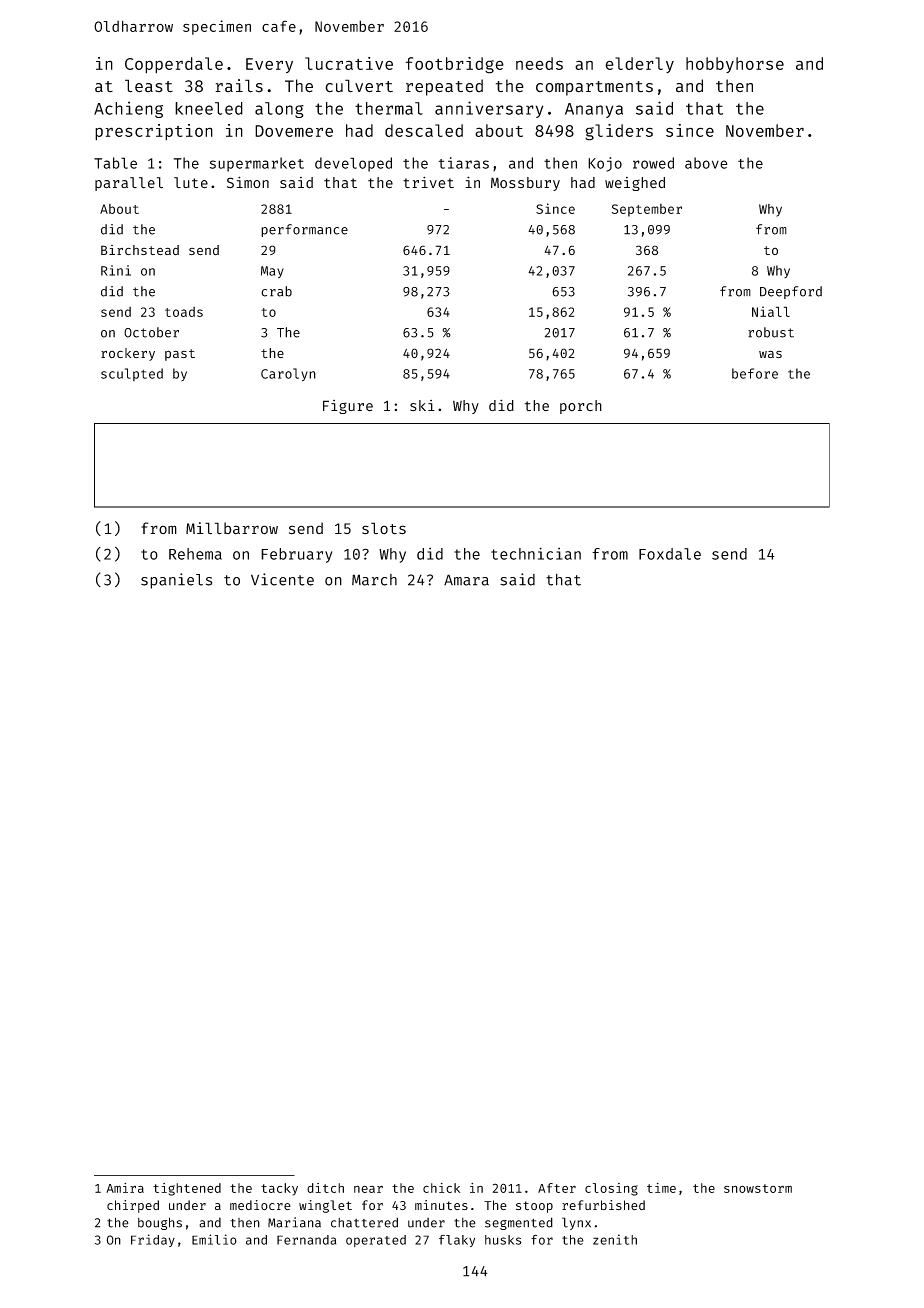  What do you see at coordinates (755, 373) in the screenshot?
I see `before` at bounding box center [755, 373].
